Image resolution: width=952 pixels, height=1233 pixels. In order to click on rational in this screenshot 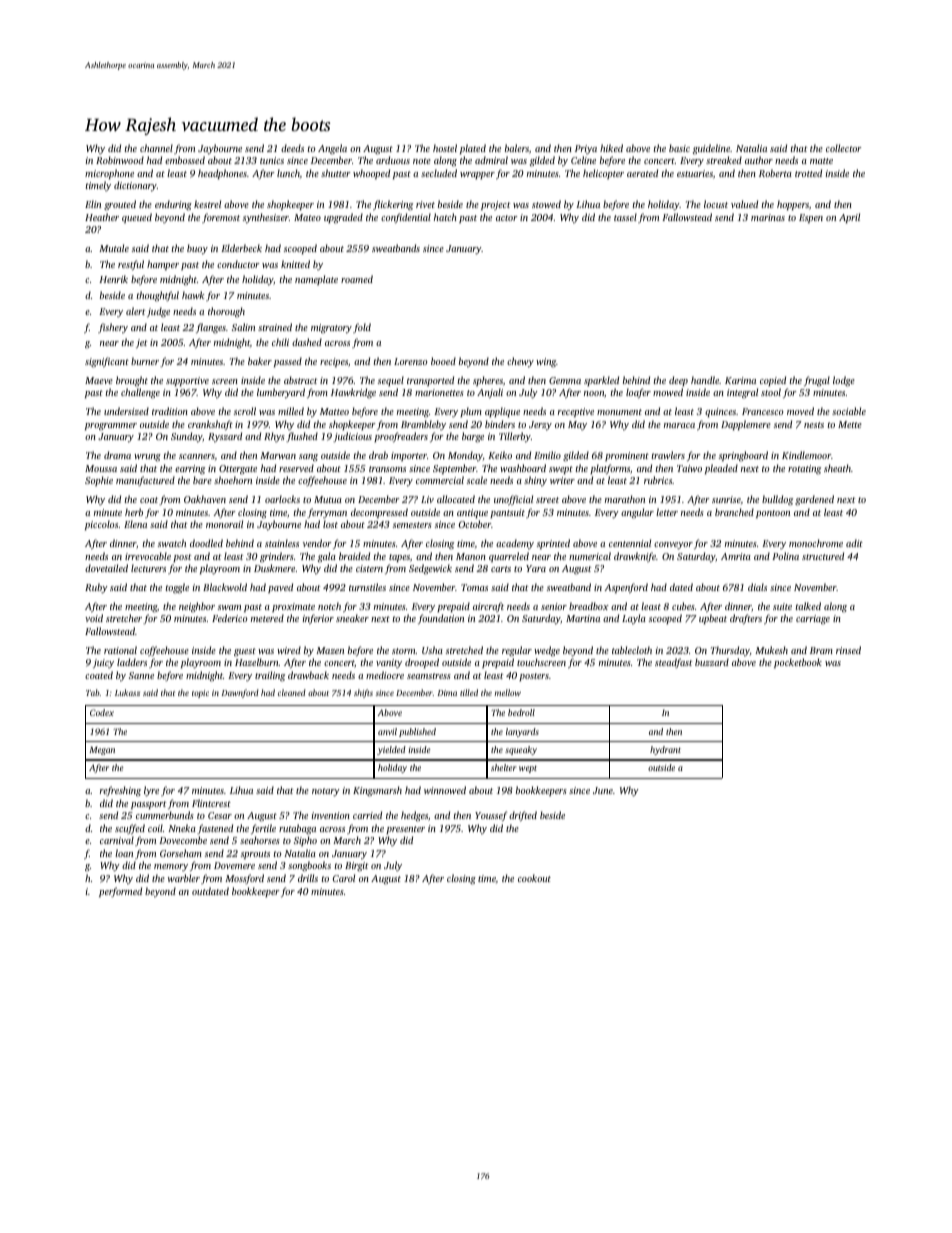, I will do `click(120, 650)`.
